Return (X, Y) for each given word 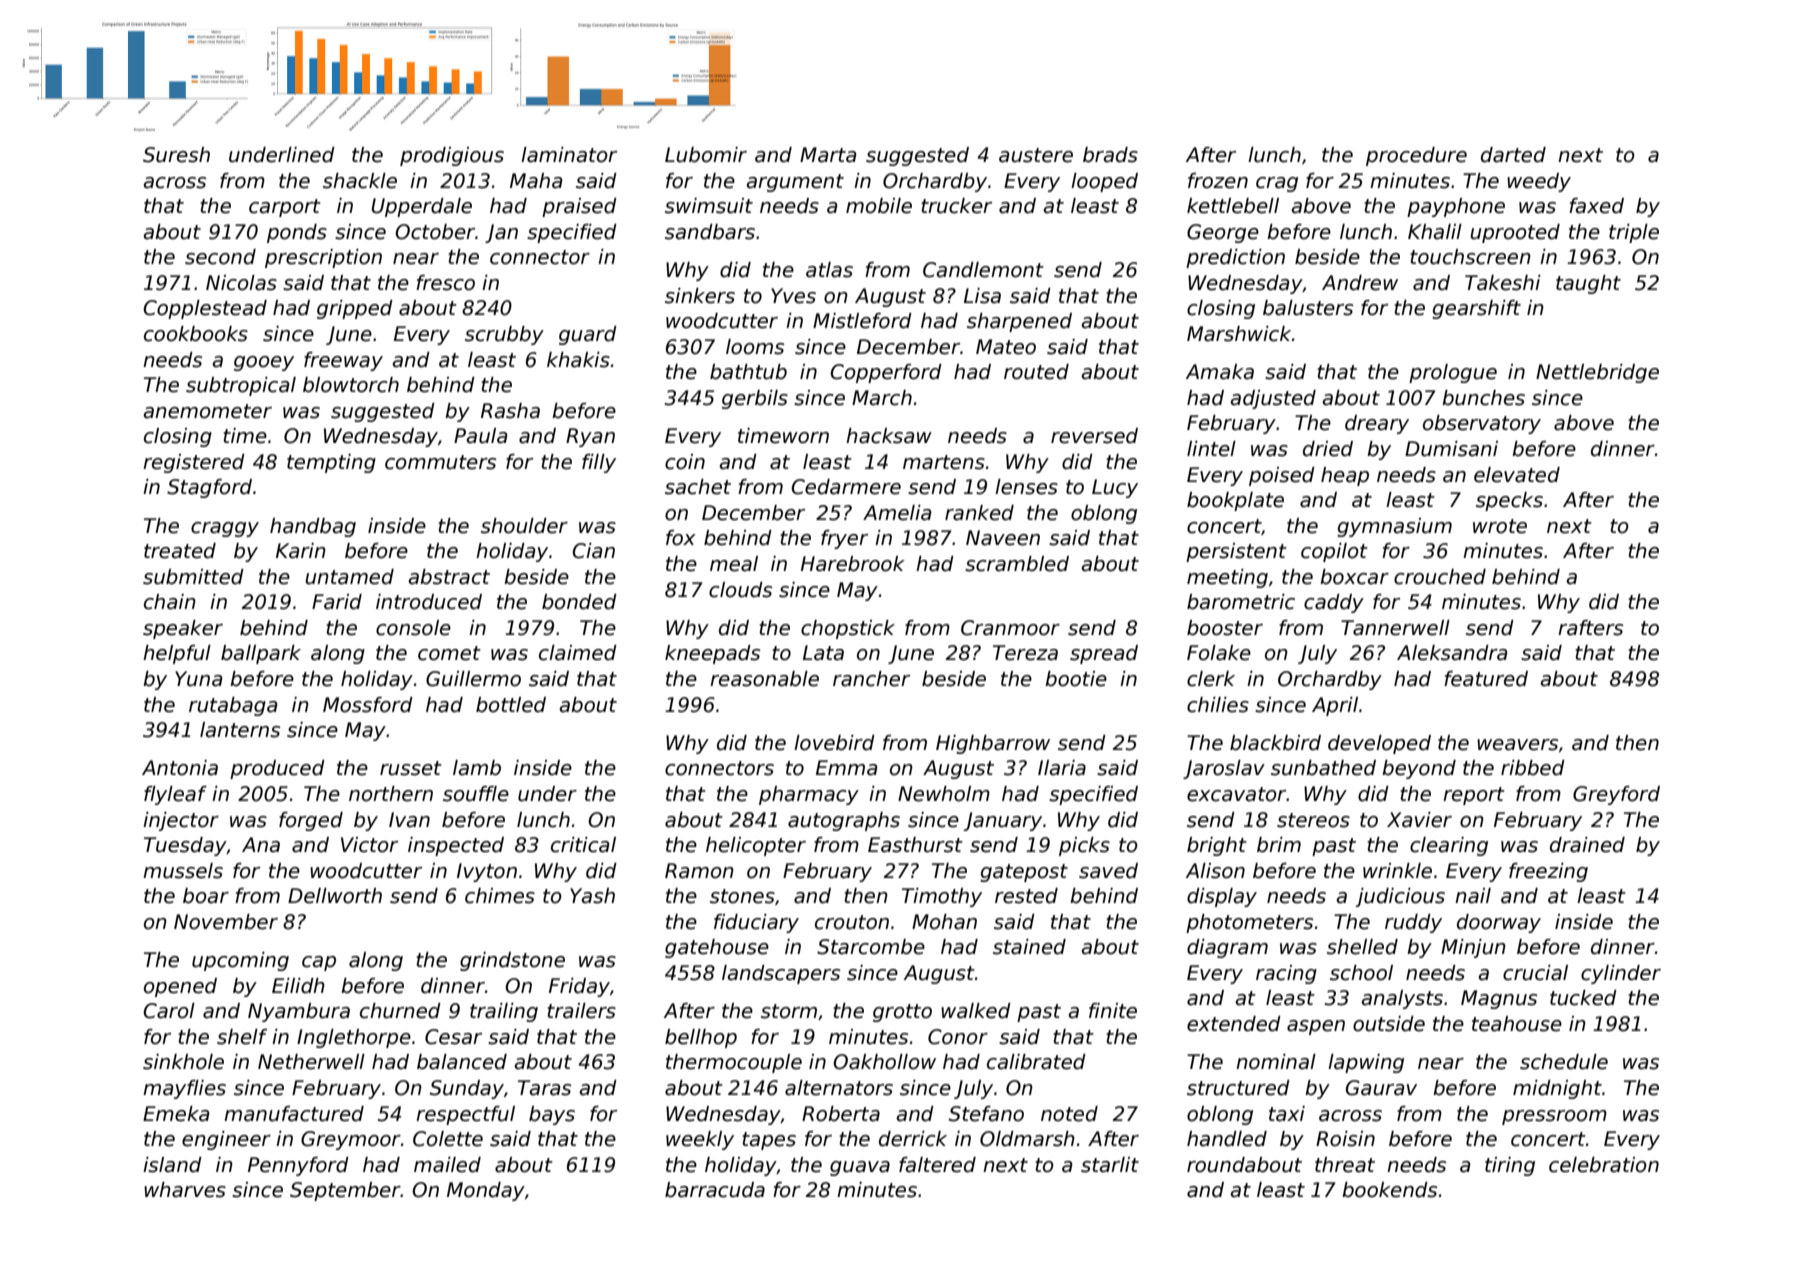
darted (1513, 155)
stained (1029, 947)
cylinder (1621, 974)
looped (1104, 182)
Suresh (176, 155)
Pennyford (298, 1166)
